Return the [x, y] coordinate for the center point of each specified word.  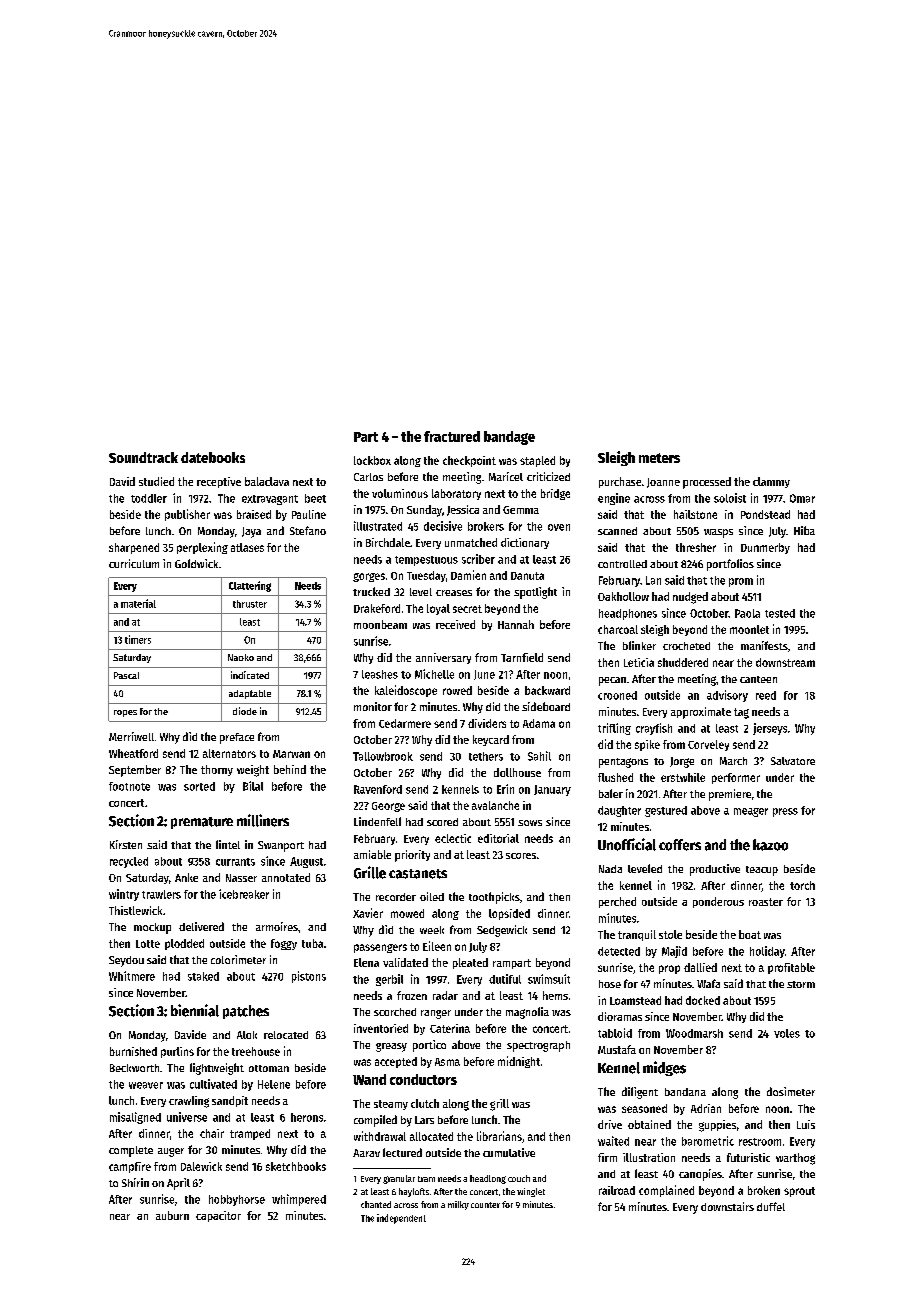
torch [802, 885]
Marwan [291, 754]
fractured [452, 436]
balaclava [267, 481]
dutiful [505, 979]
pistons [309, 977]
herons [307, 1117]
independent [401, 1219]
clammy [771, 482]
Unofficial [627, 844]
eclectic [453, 838]
